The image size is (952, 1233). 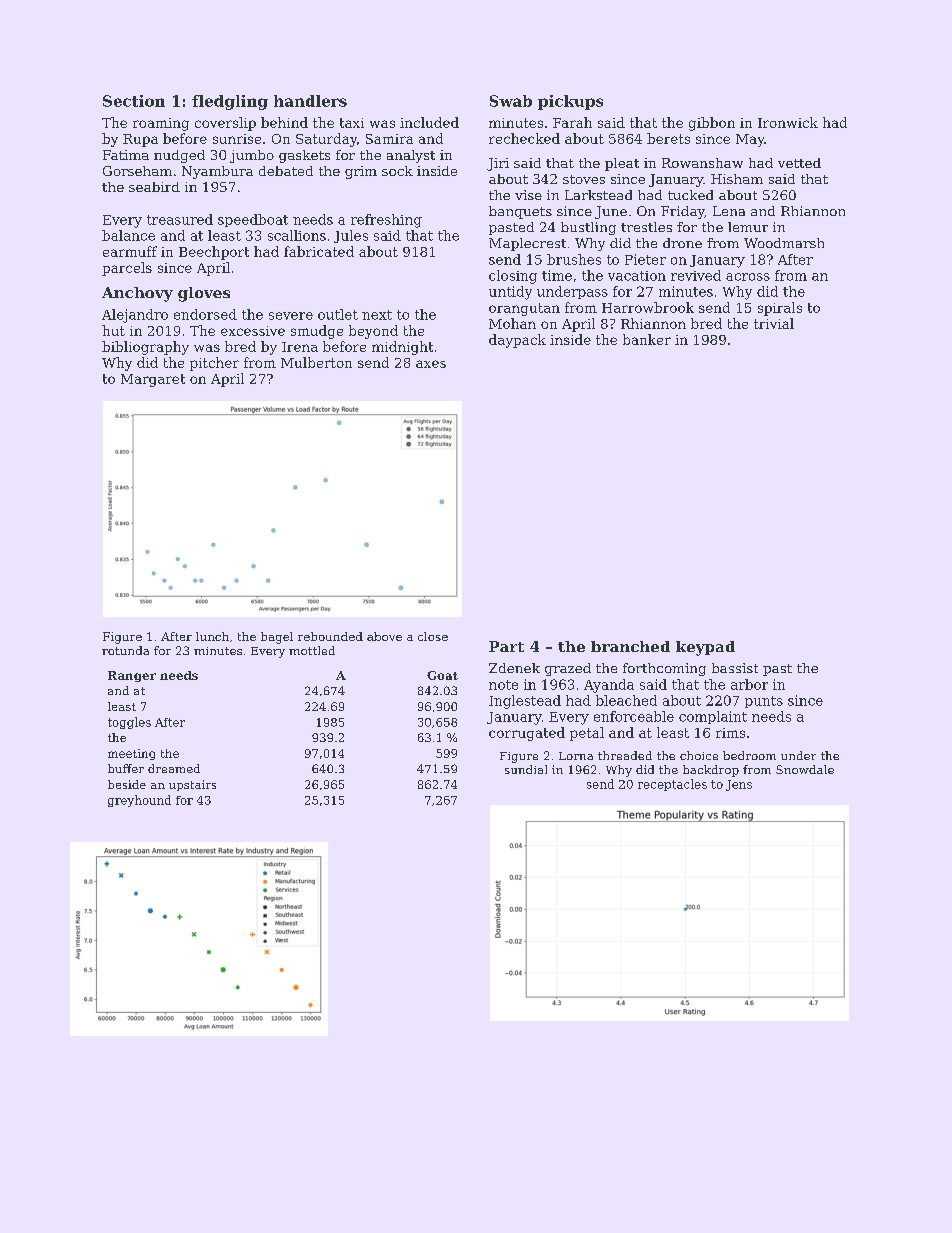 I want to click on Jens, so click(x=739, y=785).
